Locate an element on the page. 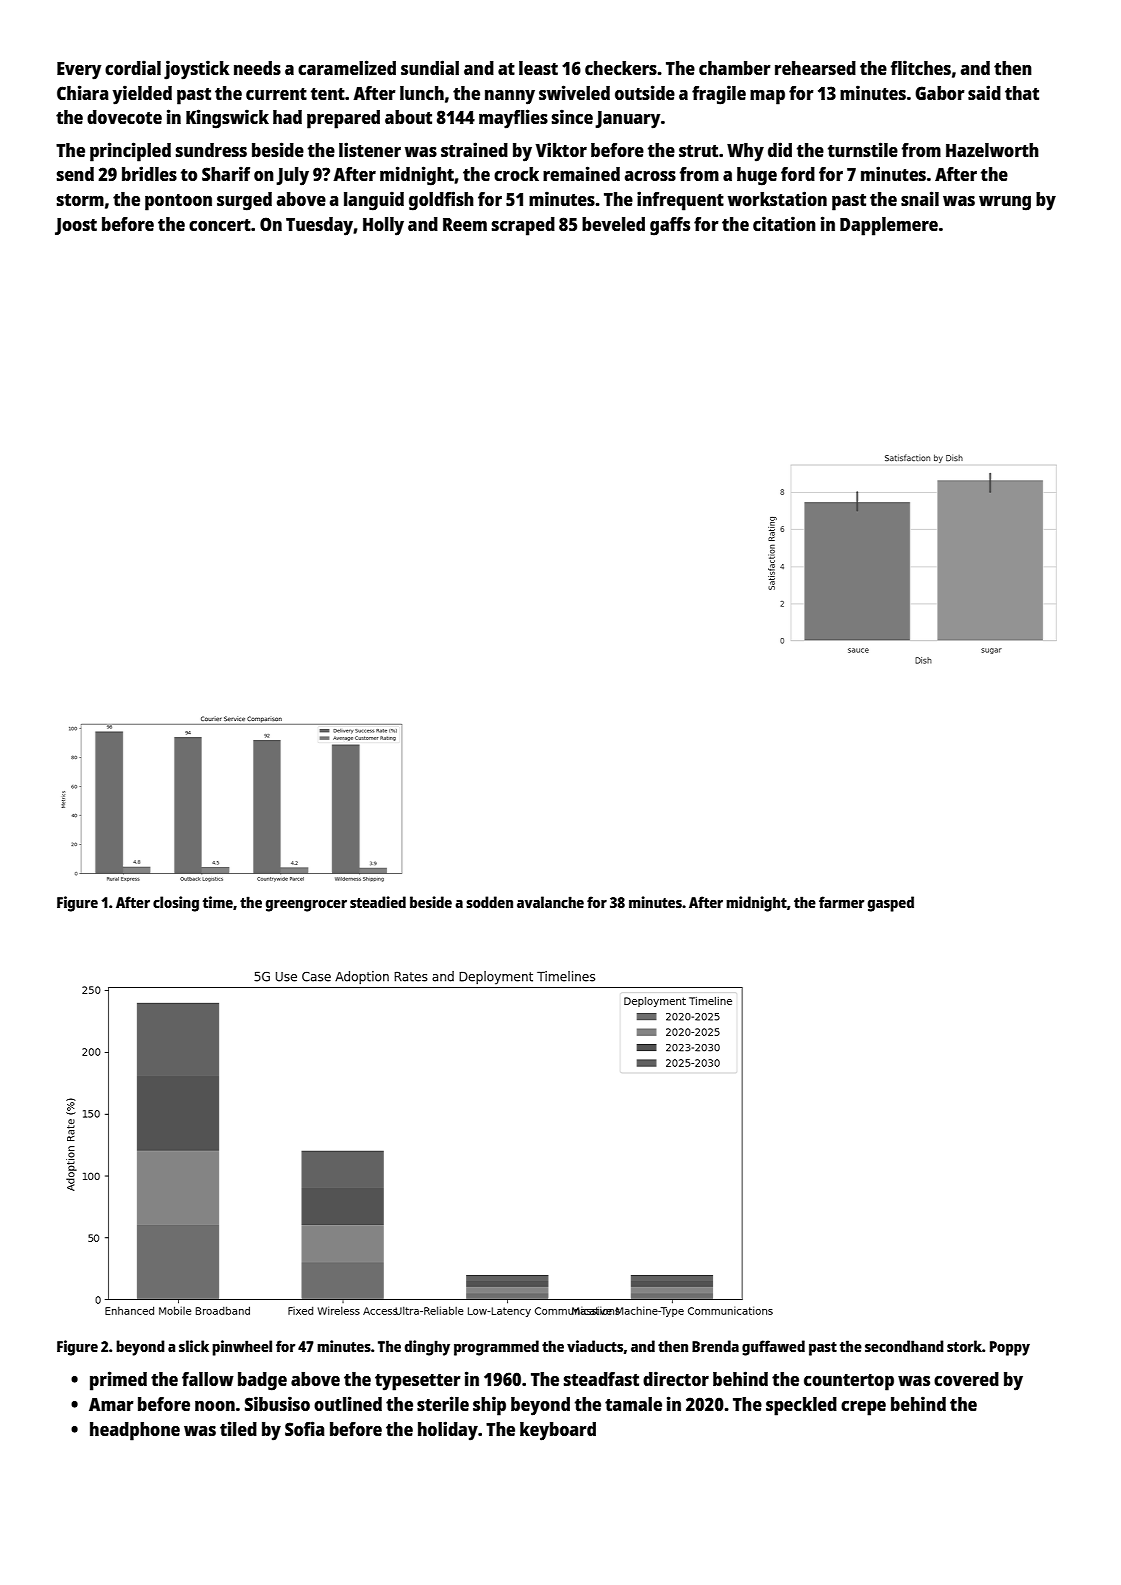 This page has height=1585, width=1121. closing is located at coordinates (176, 904).
